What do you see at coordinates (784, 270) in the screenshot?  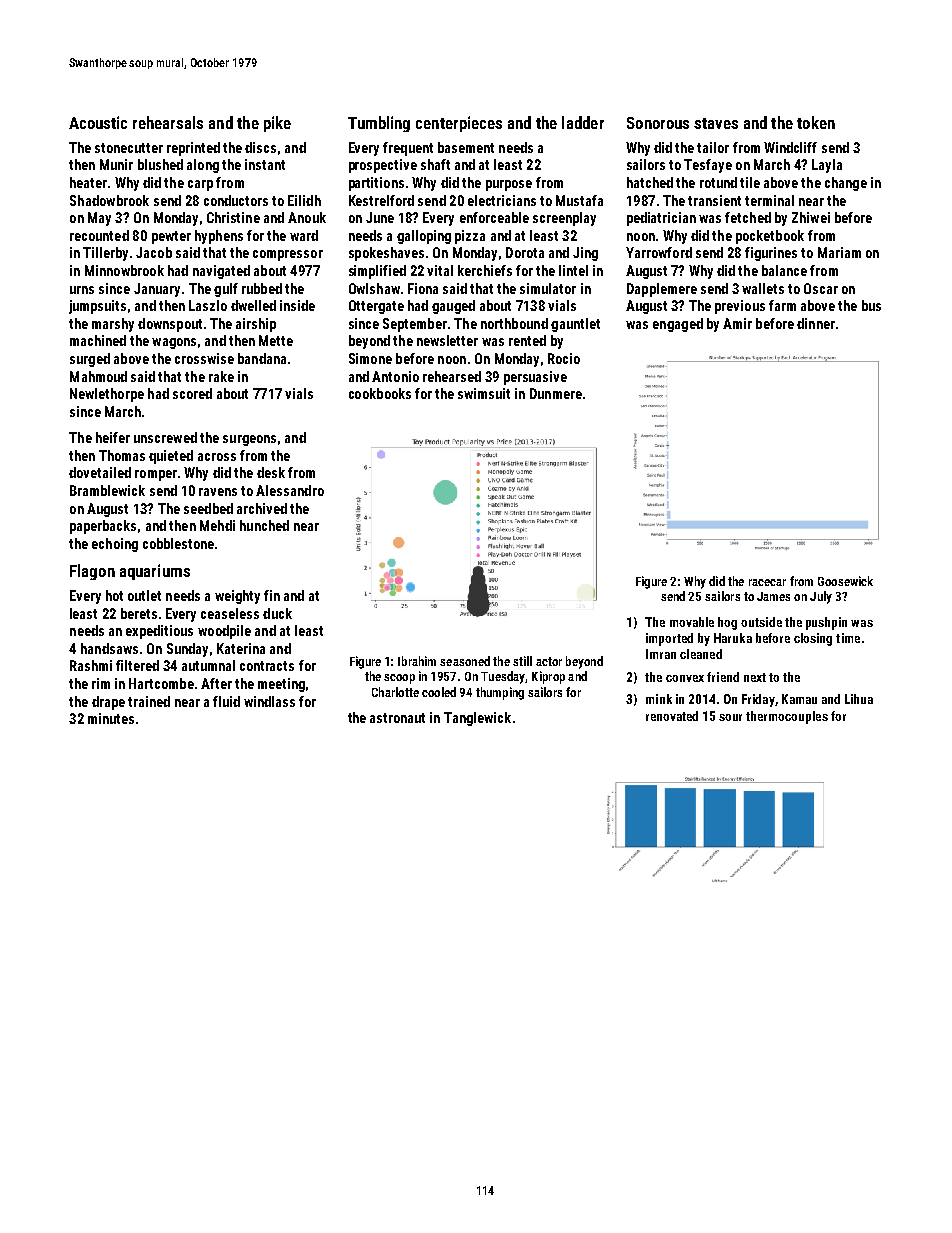 I see `balance` at bounding box center [784, 270].
